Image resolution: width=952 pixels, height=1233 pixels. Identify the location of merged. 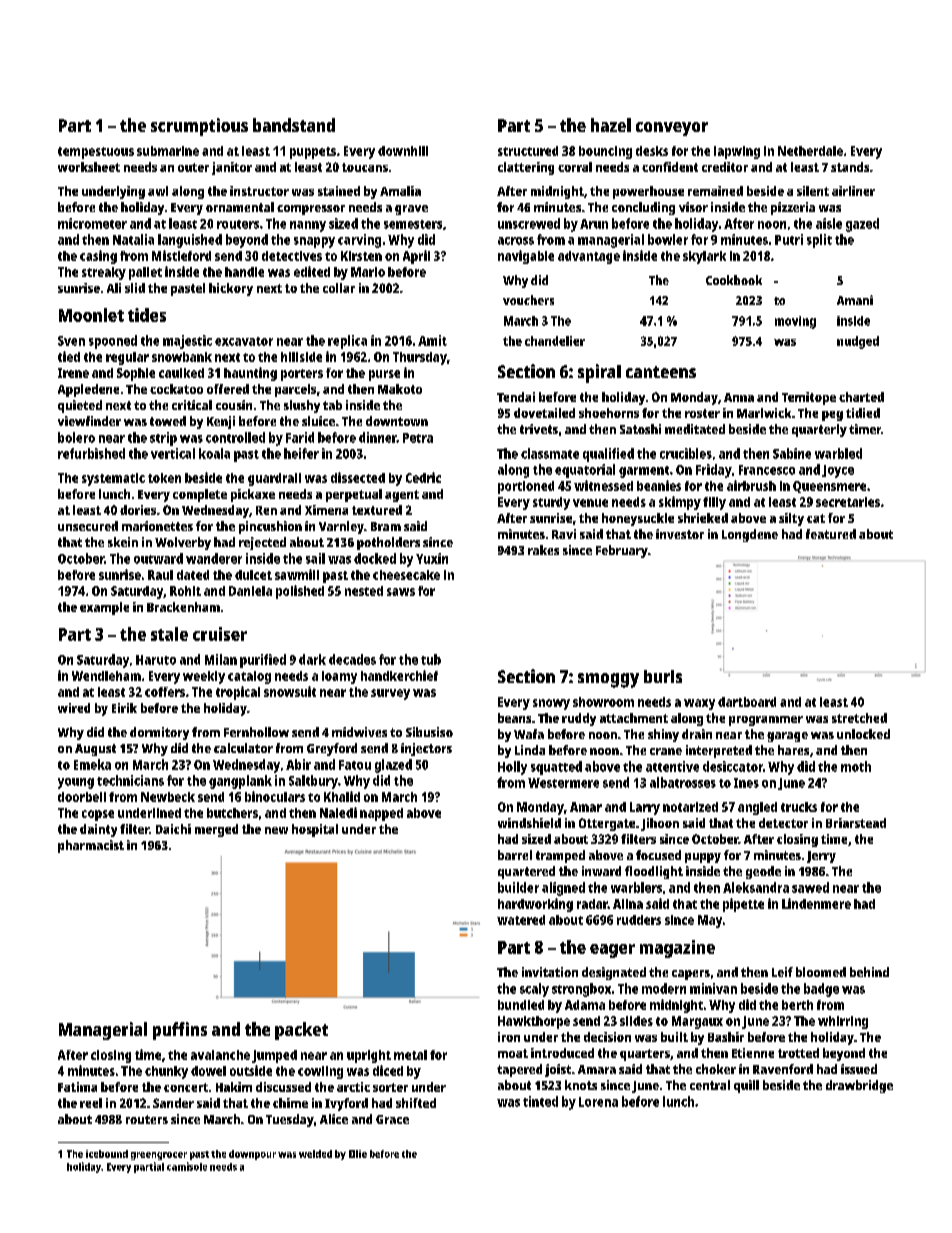
(216, 830).
